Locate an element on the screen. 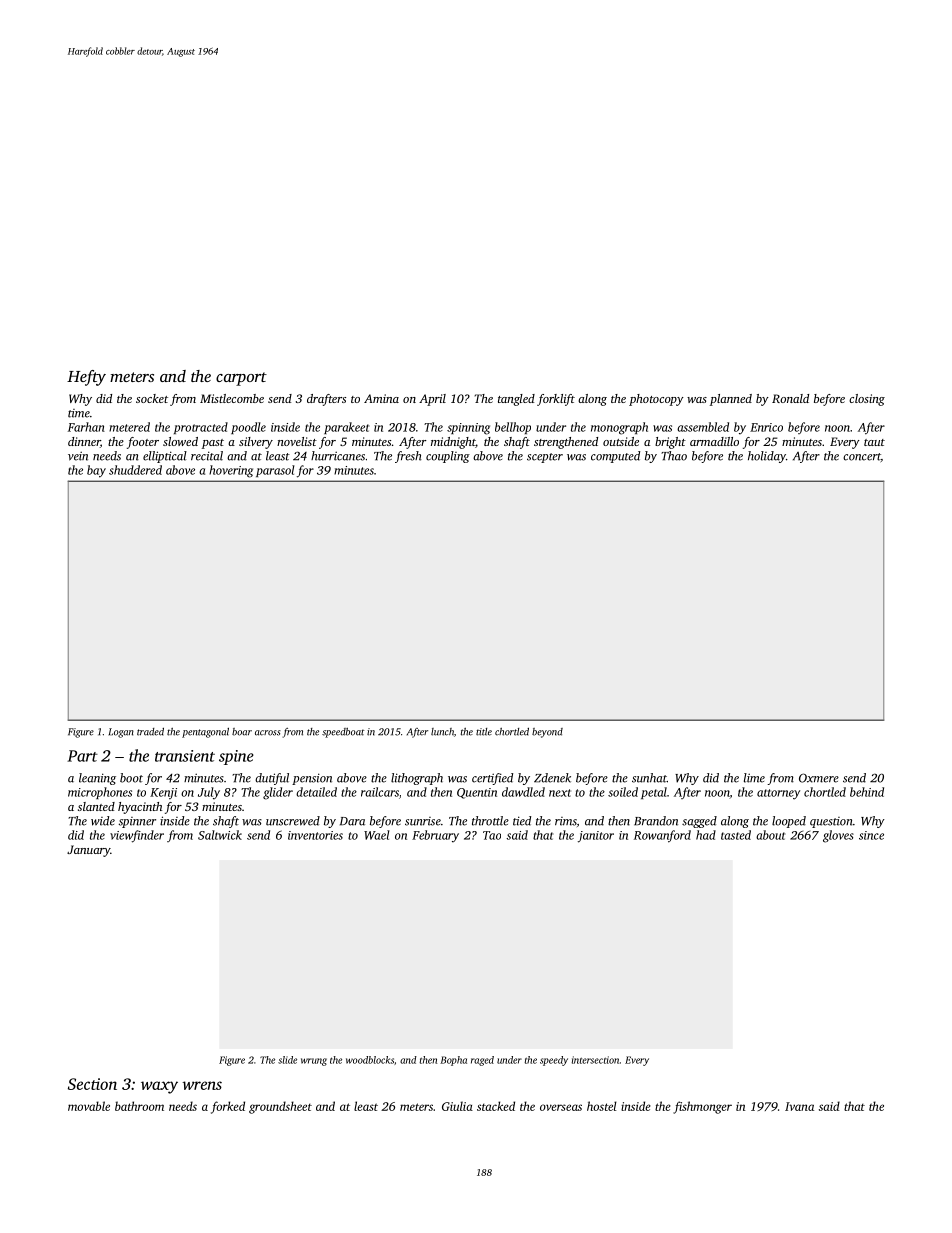 The width and height of the screenshot is (952, 1233). Amina is located at coordinates (381, 398).
